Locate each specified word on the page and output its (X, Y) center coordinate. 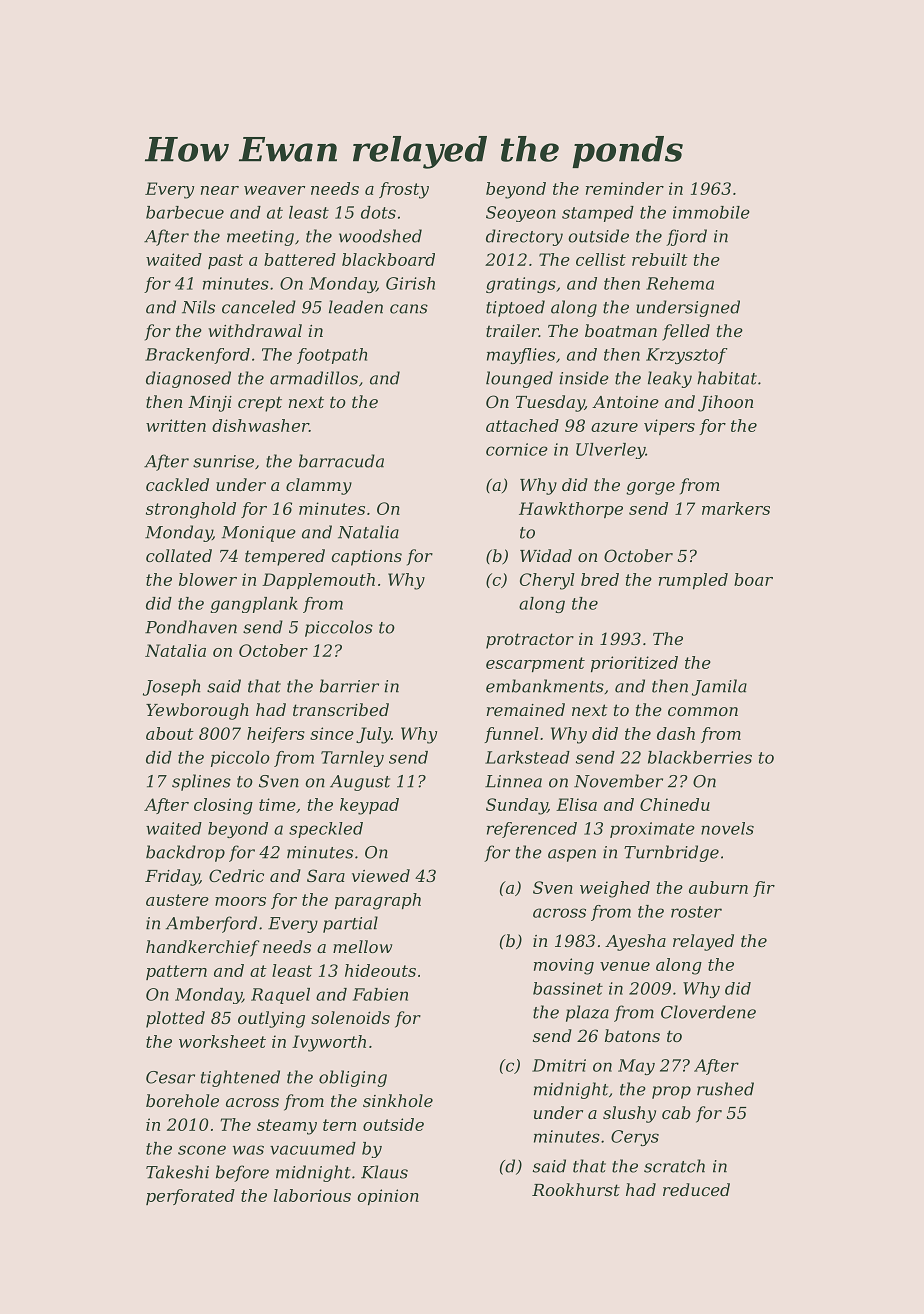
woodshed (380, 236)
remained (526, 709)
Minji (210, 404)
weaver (274, 190)
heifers (276, 735)
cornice (517, 449)
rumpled (693, 581)
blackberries (700, 757)
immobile (711, 212)
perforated (190, 1197)
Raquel (280, 996)
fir (764, 889)
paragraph (378, 901)
